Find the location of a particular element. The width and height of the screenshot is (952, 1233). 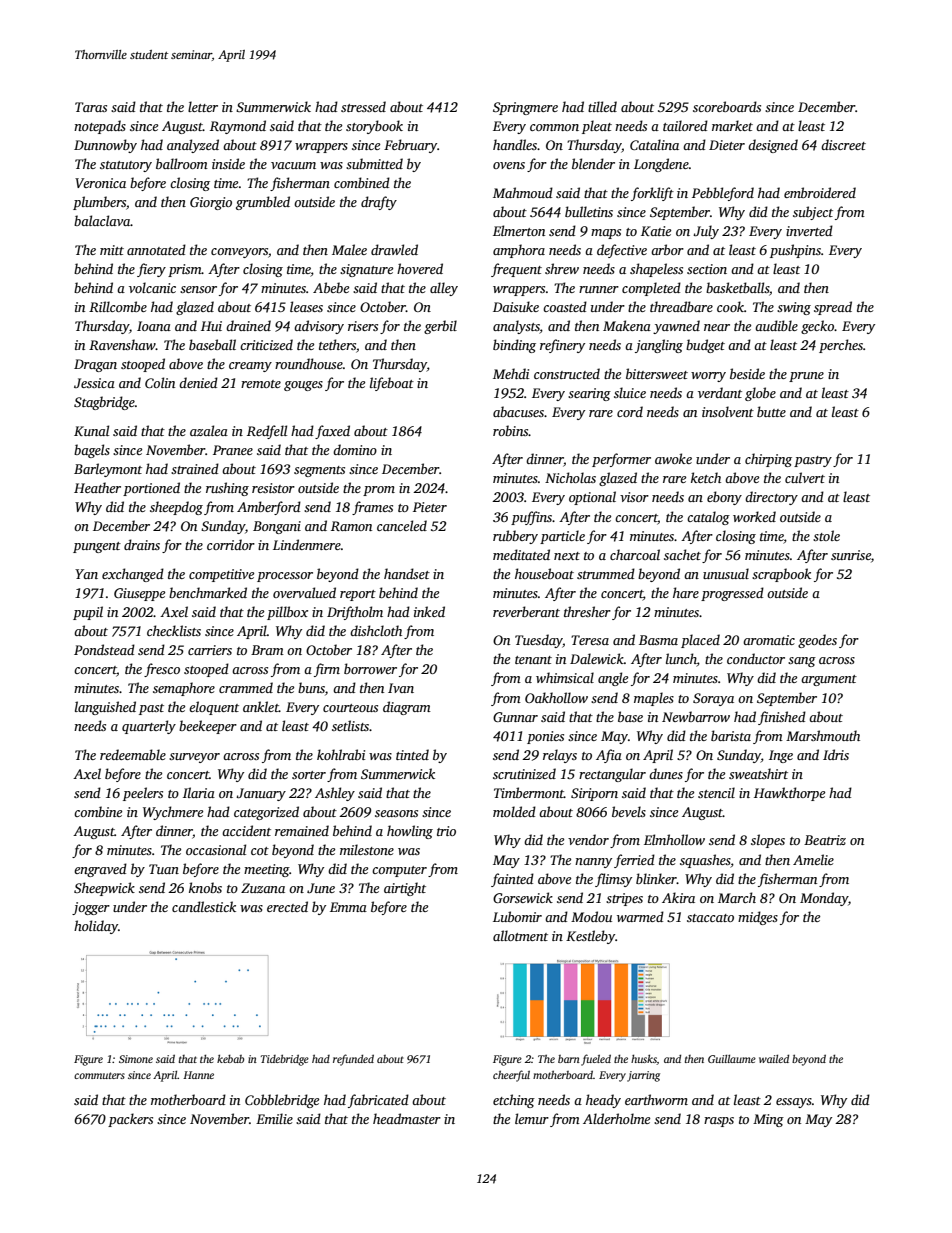

remained is located at coordinates (302, 830).
